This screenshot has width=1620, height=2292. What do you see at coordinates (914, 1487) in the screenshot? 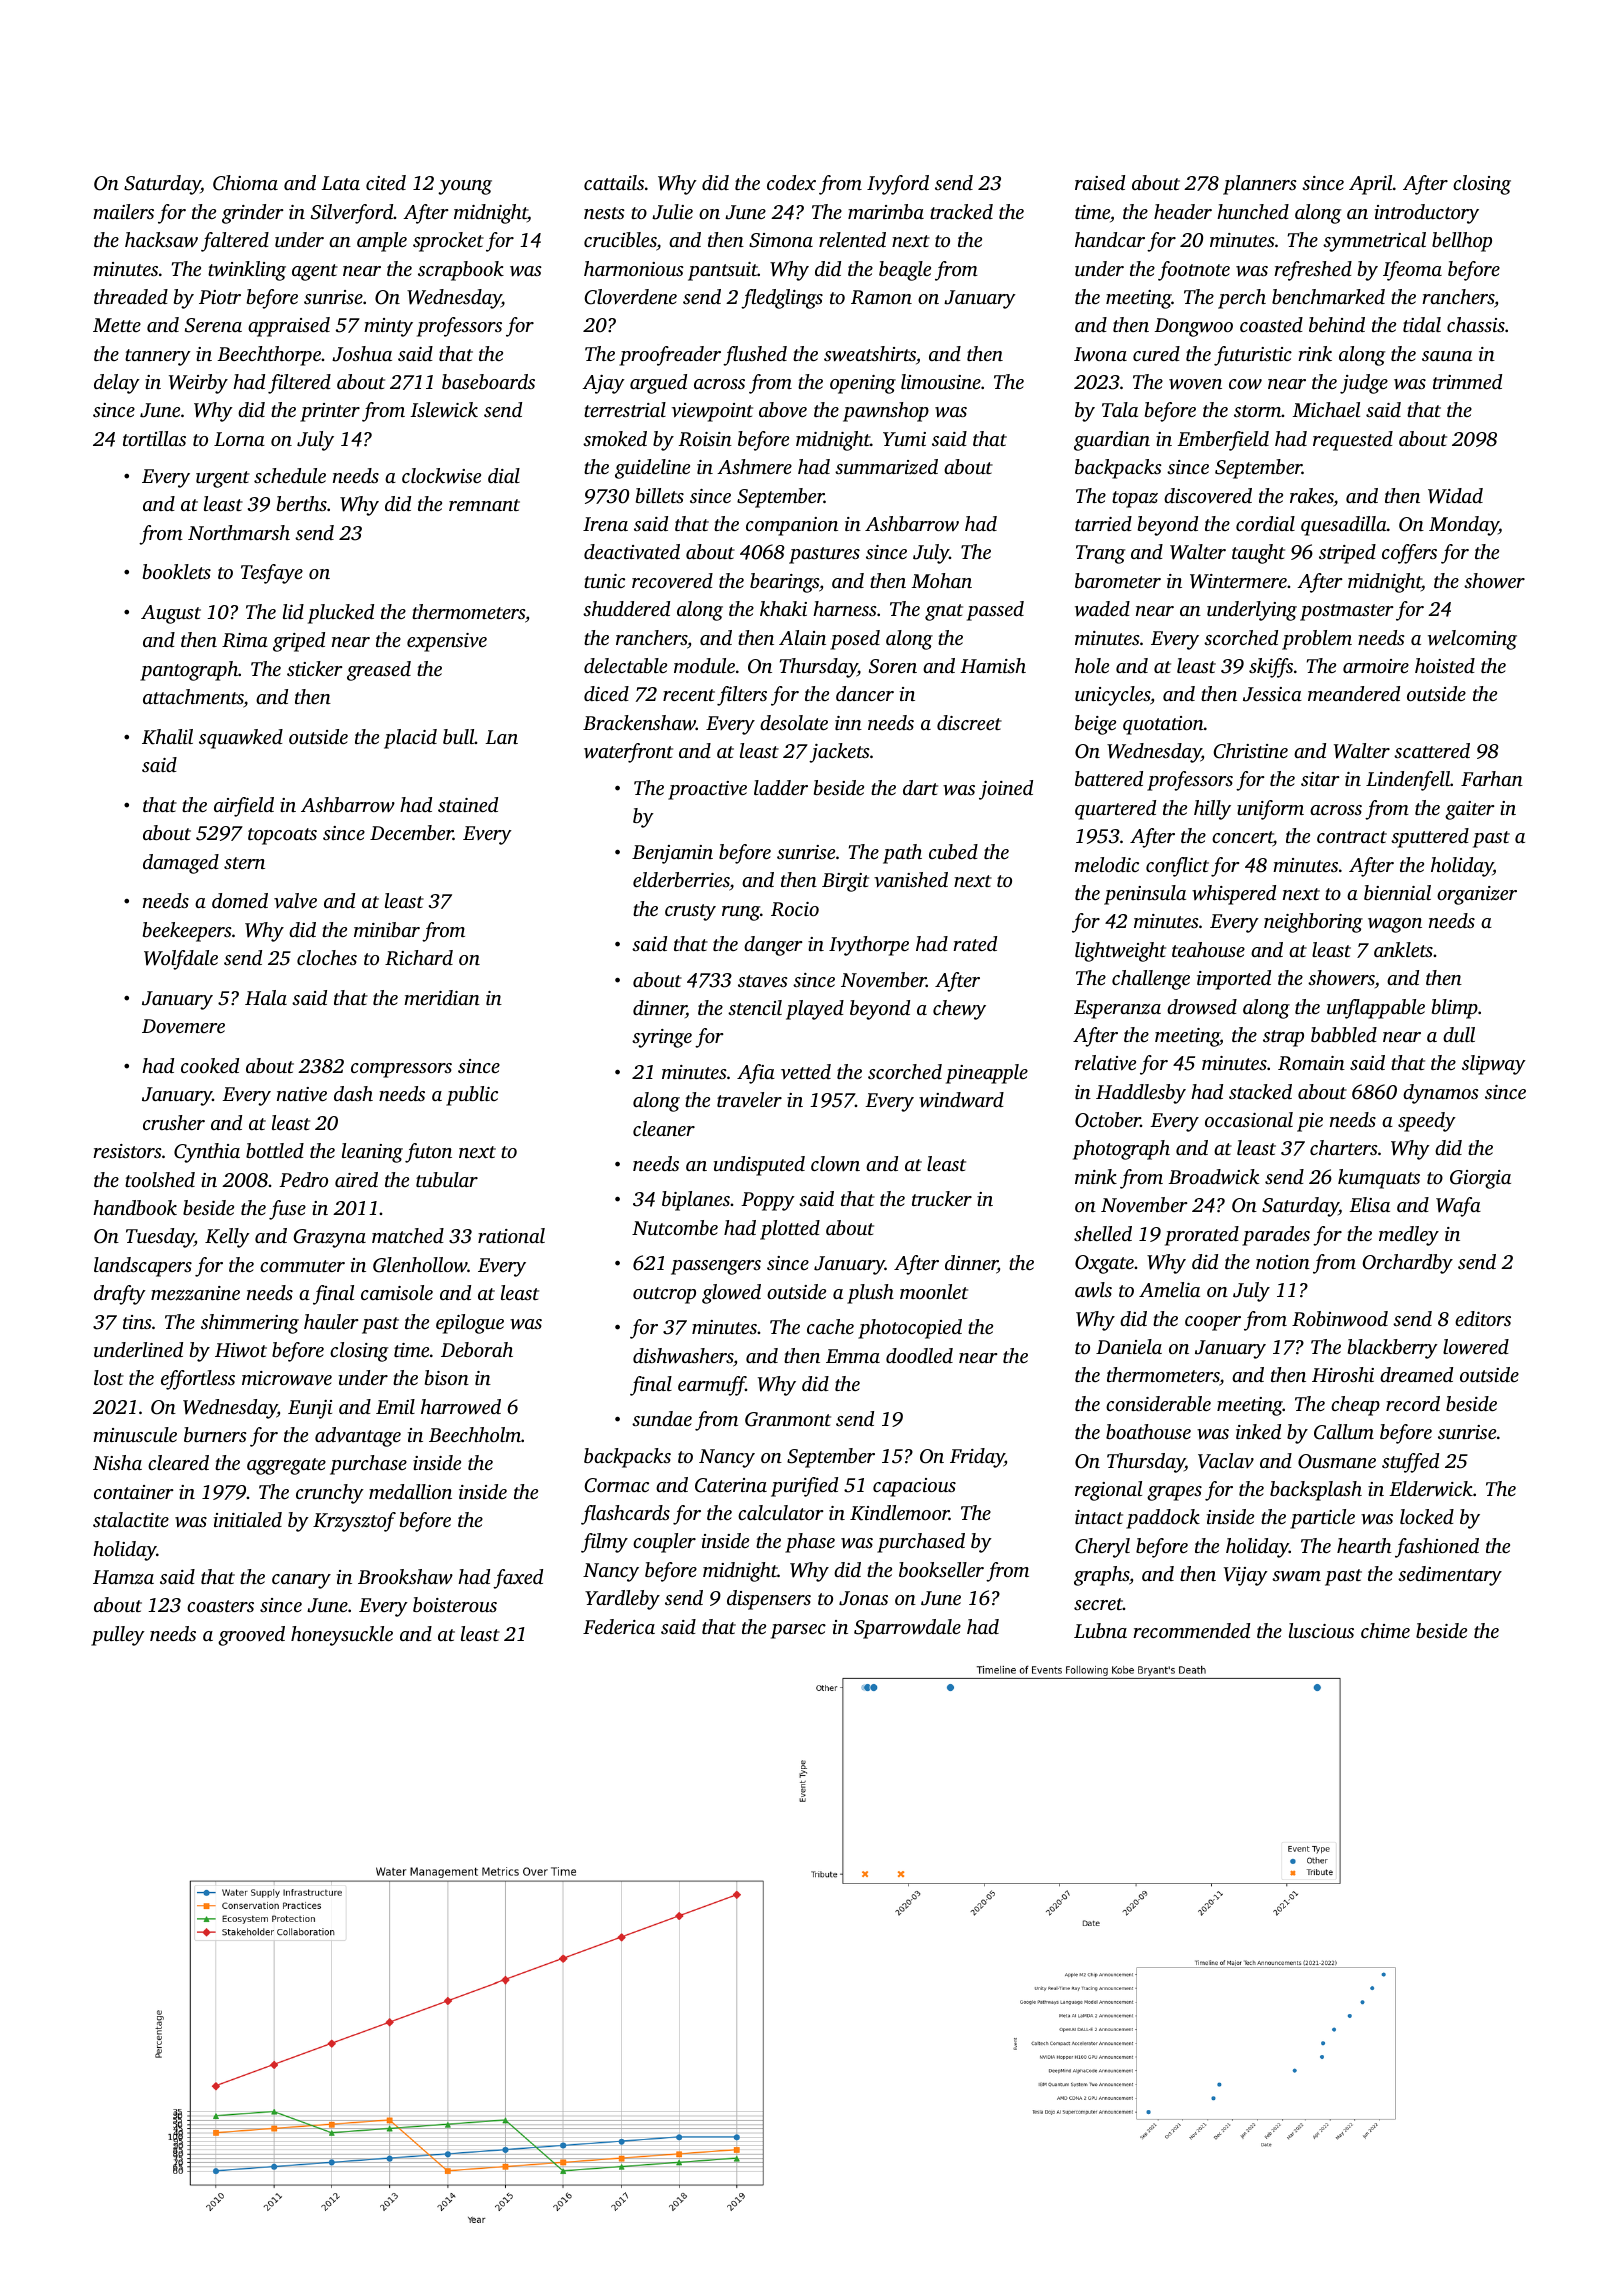
I see `capacious` at bounding box center [914, 1487].
